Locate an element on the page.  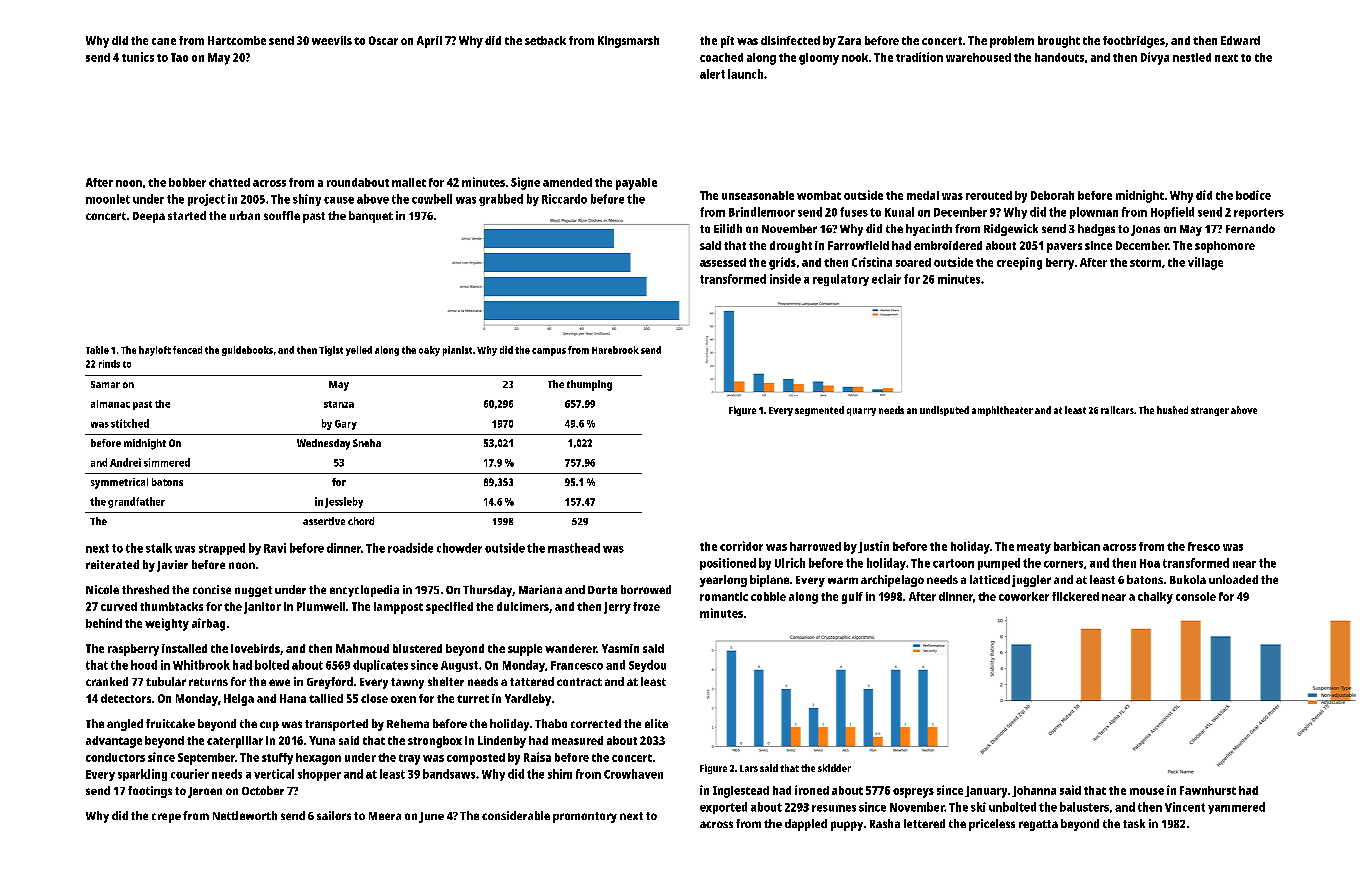
Zara is located at coordinates (849, 40).
